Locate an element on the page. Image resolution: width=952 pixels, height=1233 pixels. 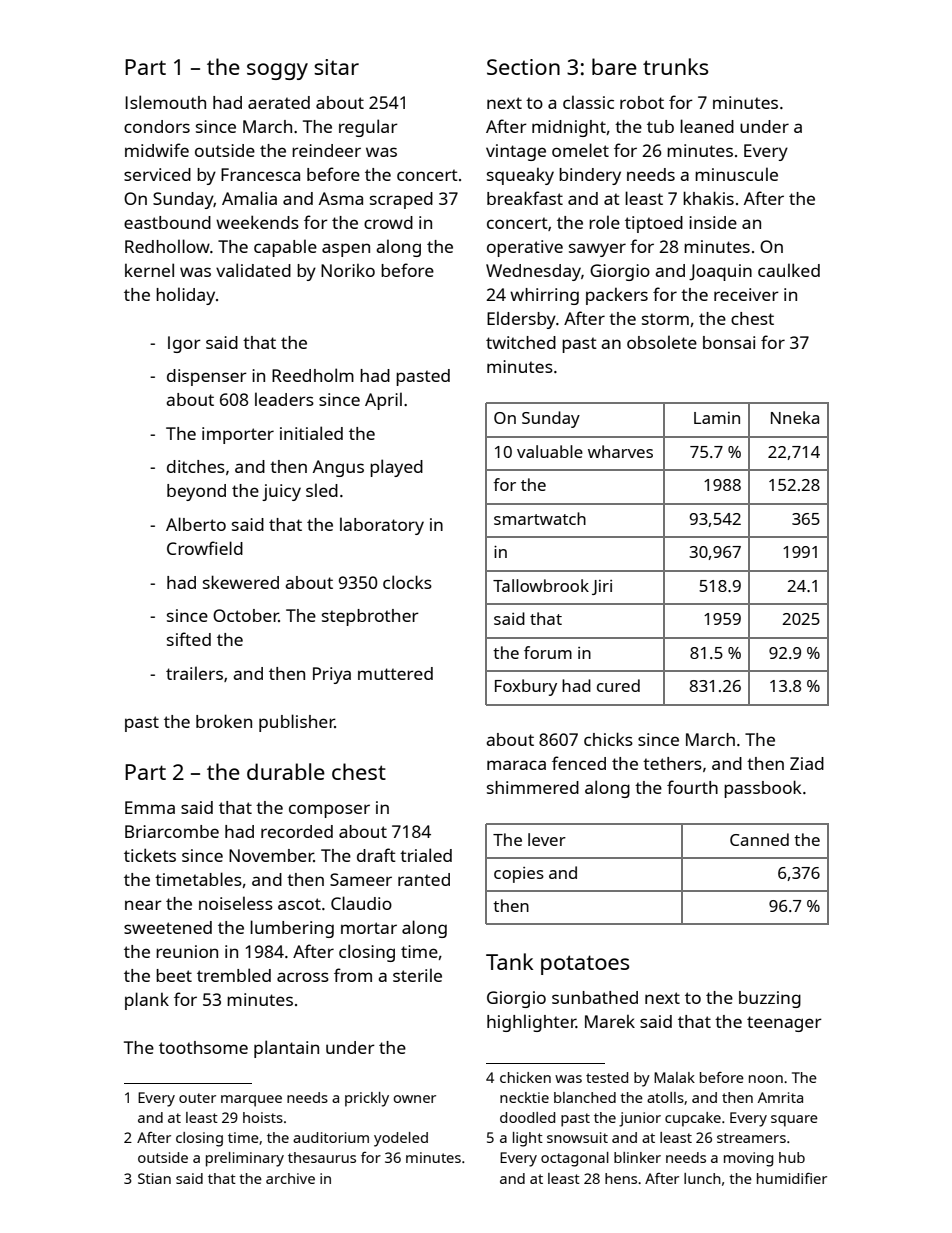
breakfast is located at coordinates (525, 198).
